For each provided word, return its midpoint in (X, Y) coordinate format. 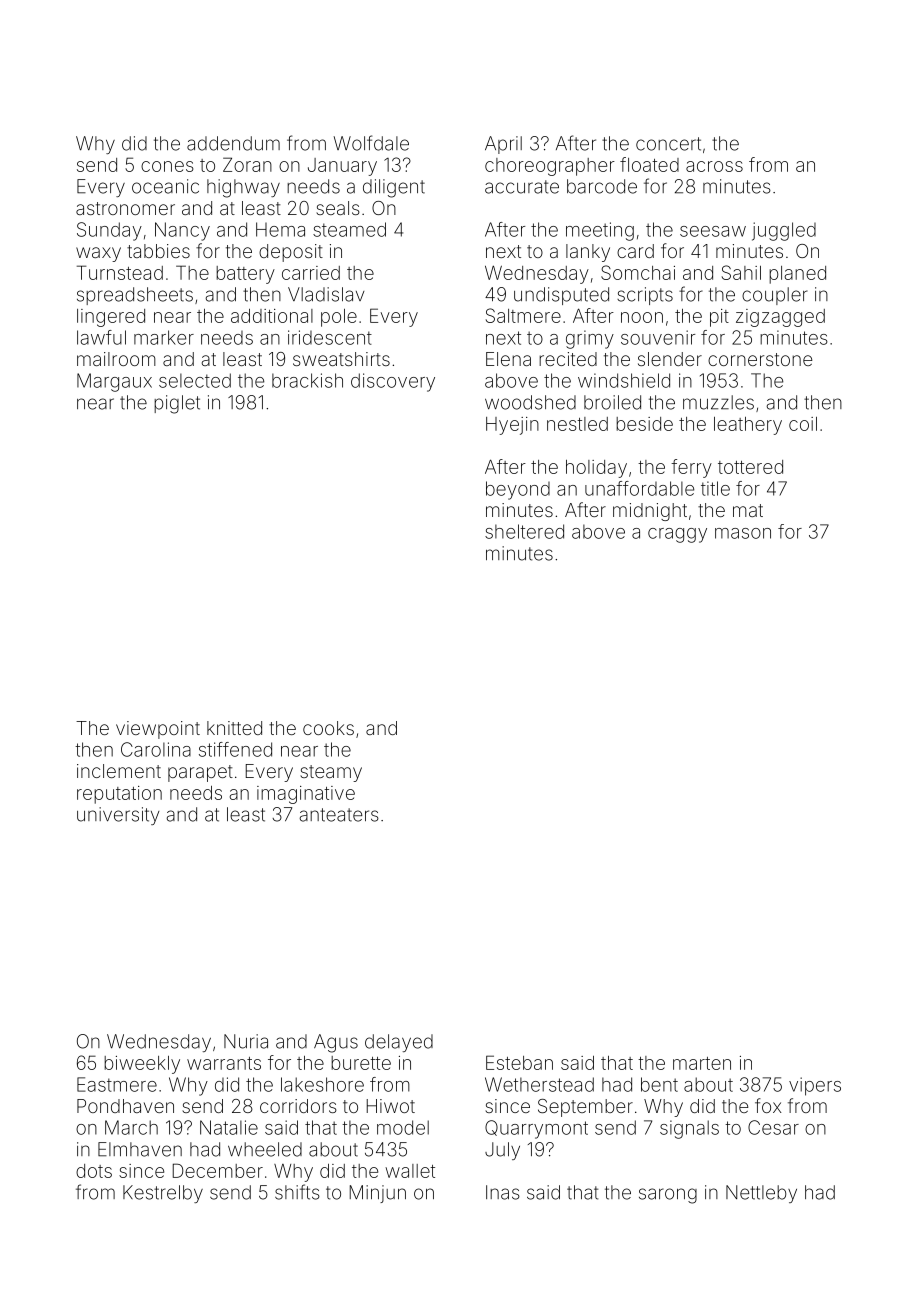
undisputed (561, 296)
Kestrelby (163, 1194)
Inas (503, 1192)
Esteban (519, 1062)
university (118, 816)
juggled (784, 231)
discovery (393, 382)
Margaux (114, 382)
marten (702, 1063)
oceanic (165, 186)
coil (803, 424)
